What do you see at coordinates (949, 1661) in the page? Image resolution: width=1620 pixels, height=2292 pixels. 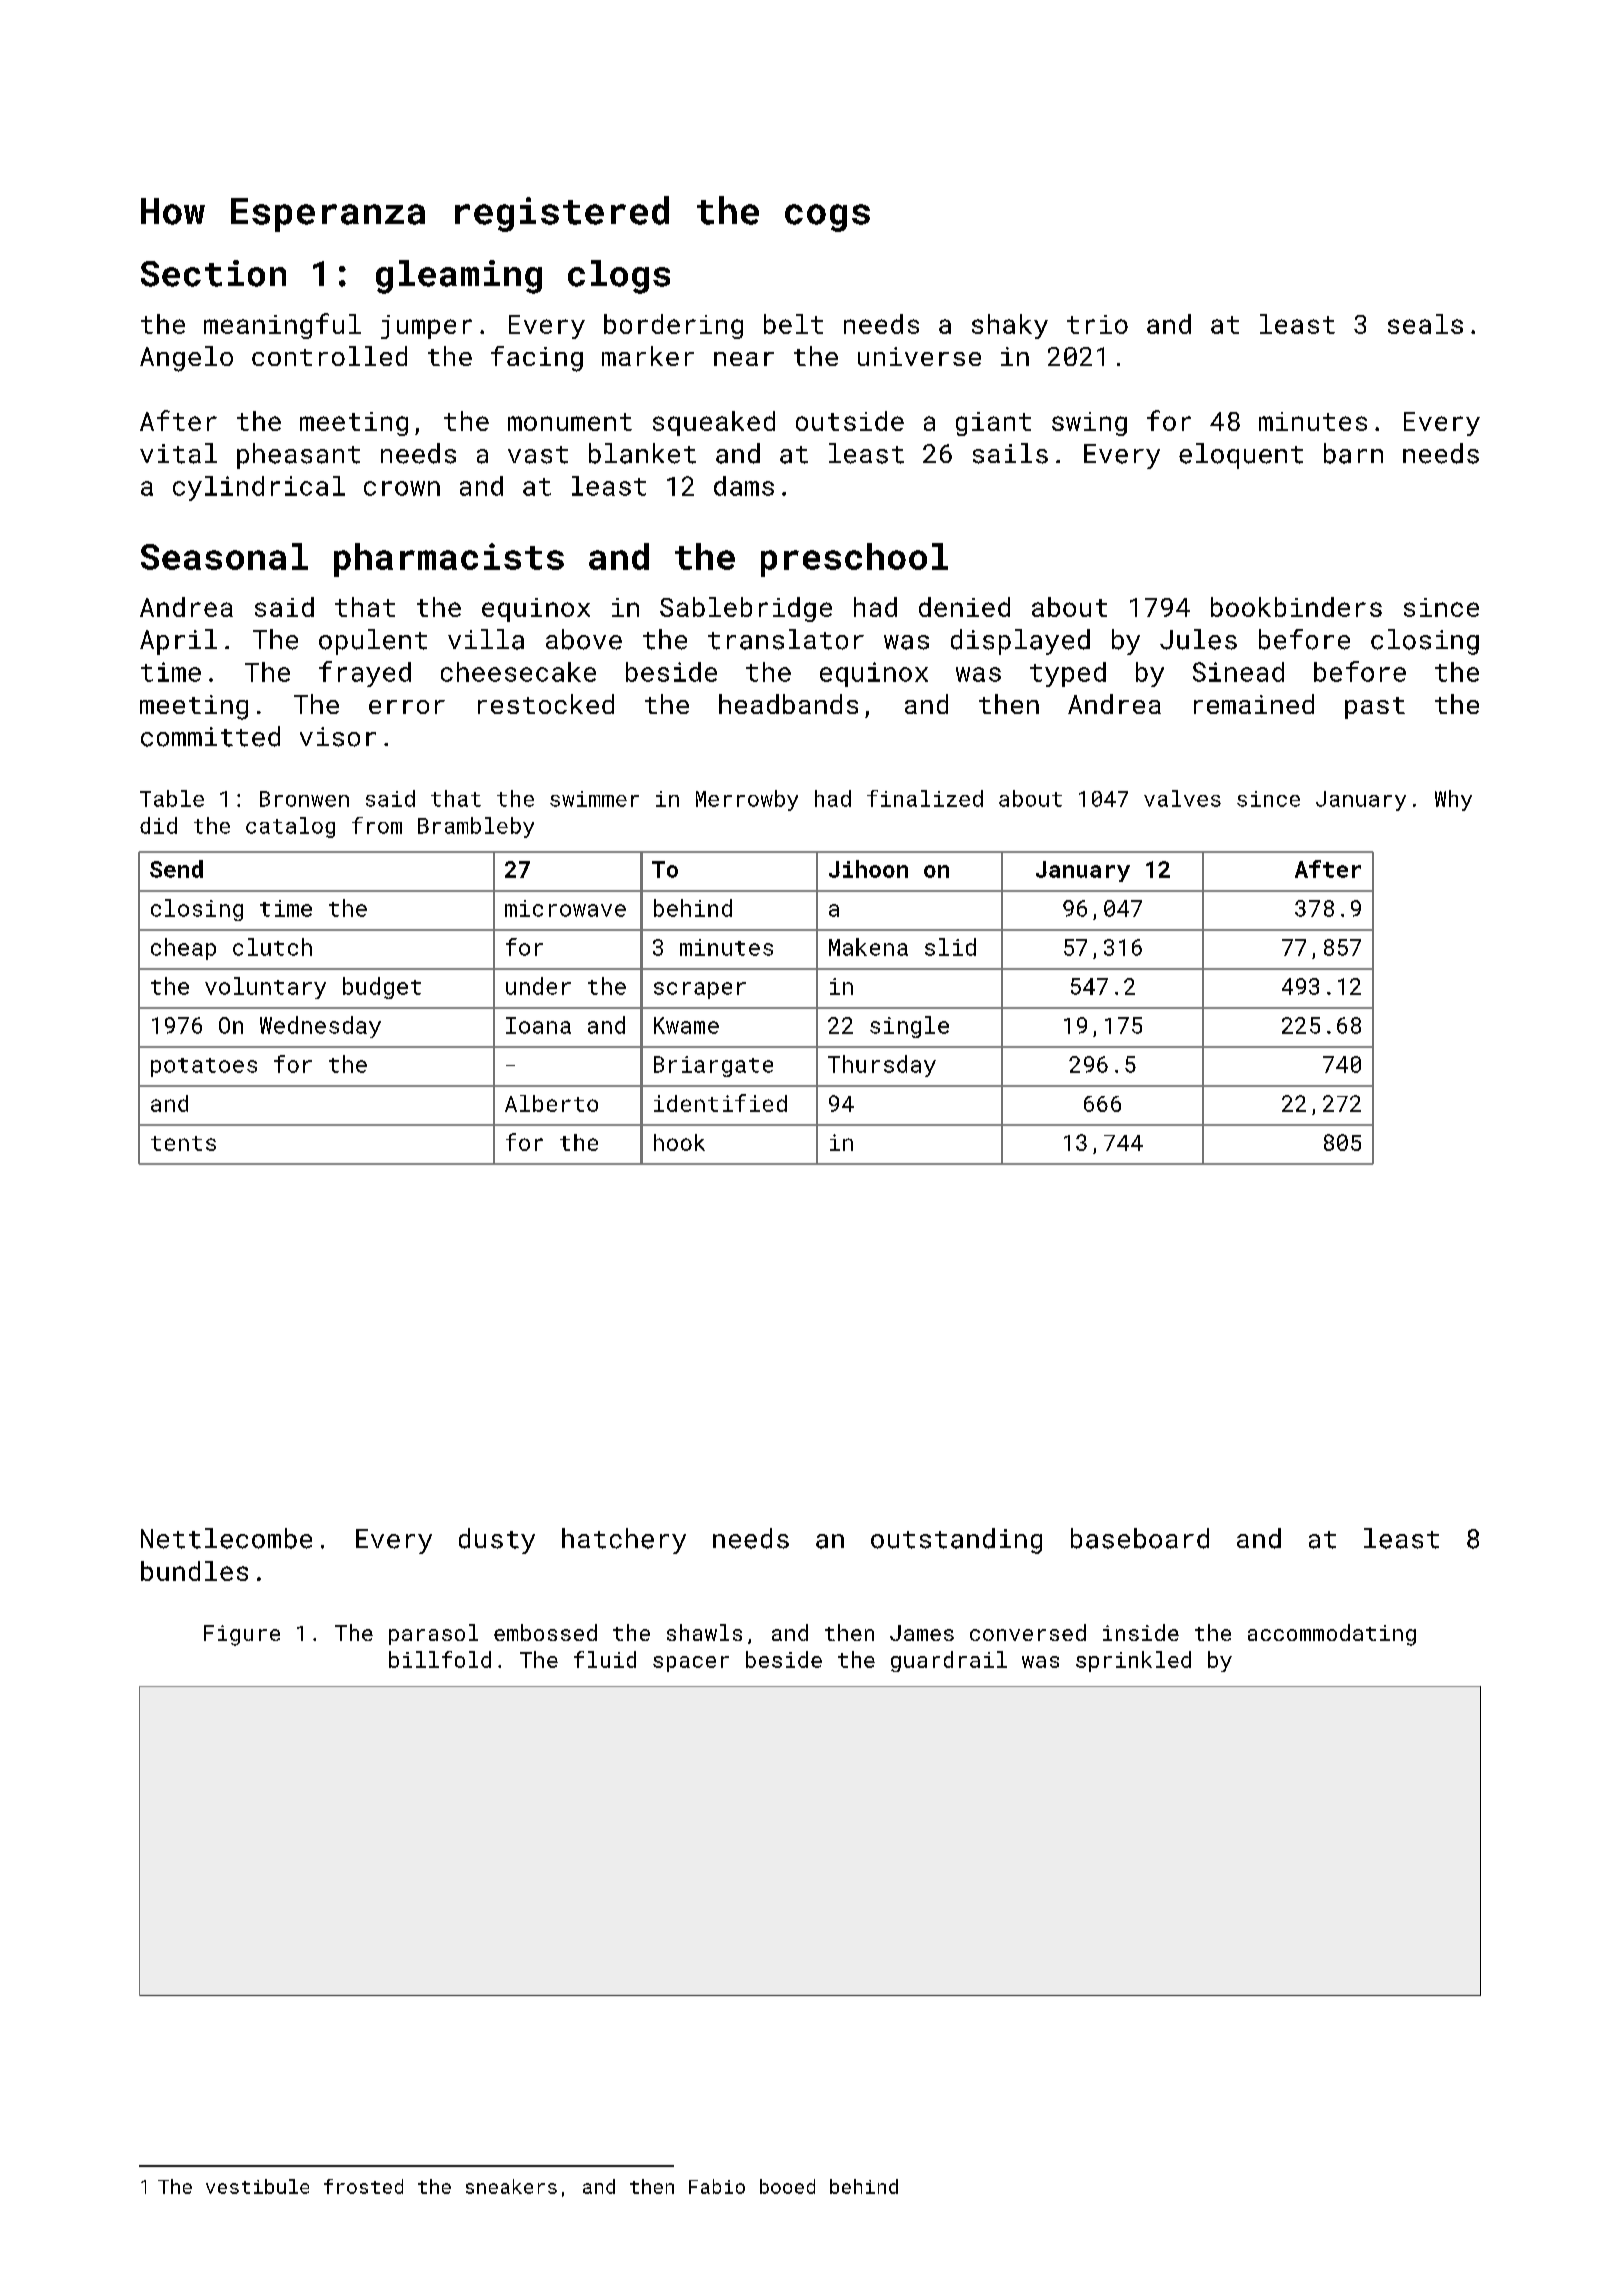 I see `guardrail` at bounding box center [949, 1661].
